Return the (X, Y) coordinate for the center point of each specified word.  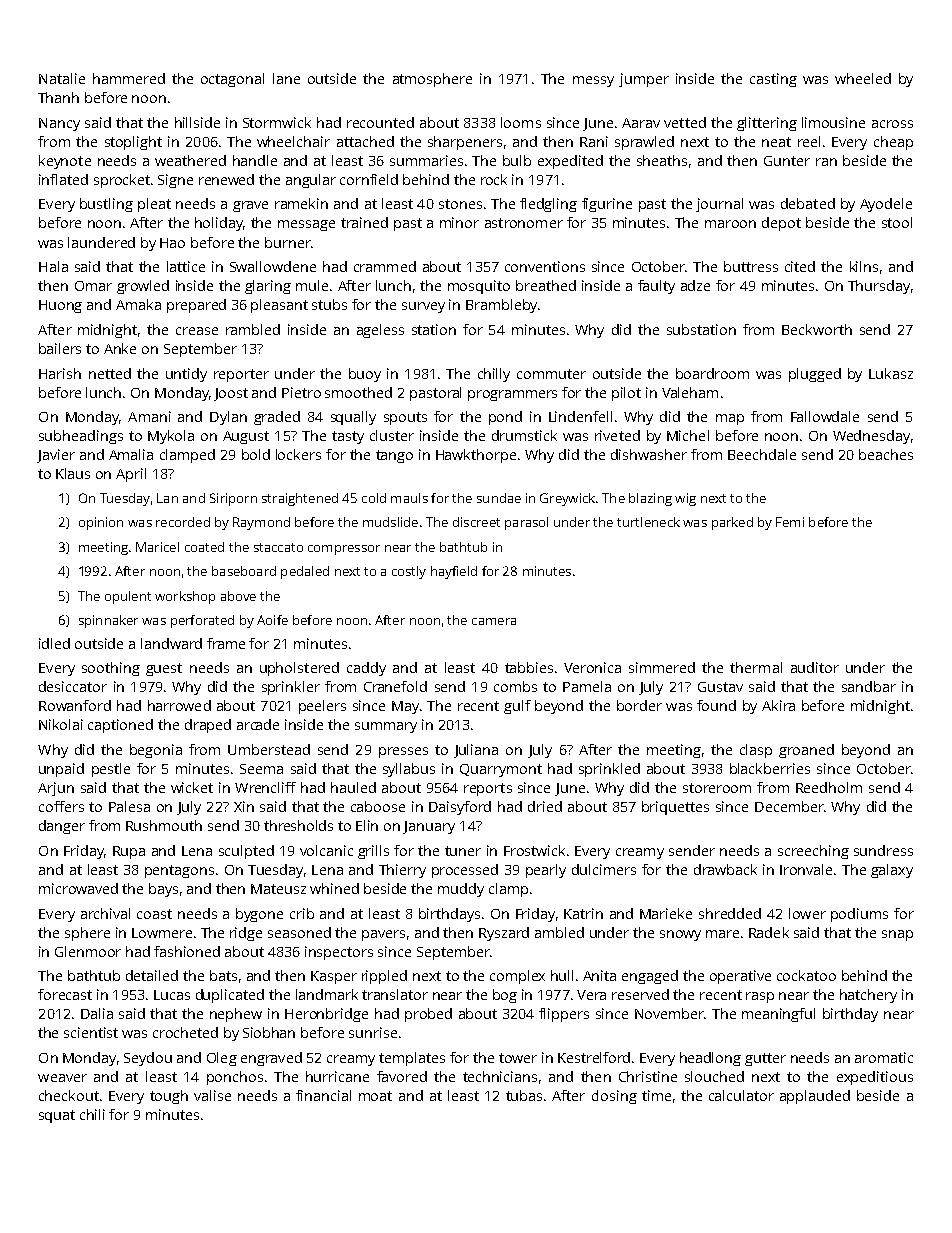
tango (394, 456)
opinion (101, 523)
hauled (353, 787)
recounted (380, 122)
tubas (524, 1095)
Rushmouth (164, 825)
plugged (815, 375)
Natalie (62, 78)
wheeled (863, 78)
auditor (815, 667)
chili (92, 1114)
